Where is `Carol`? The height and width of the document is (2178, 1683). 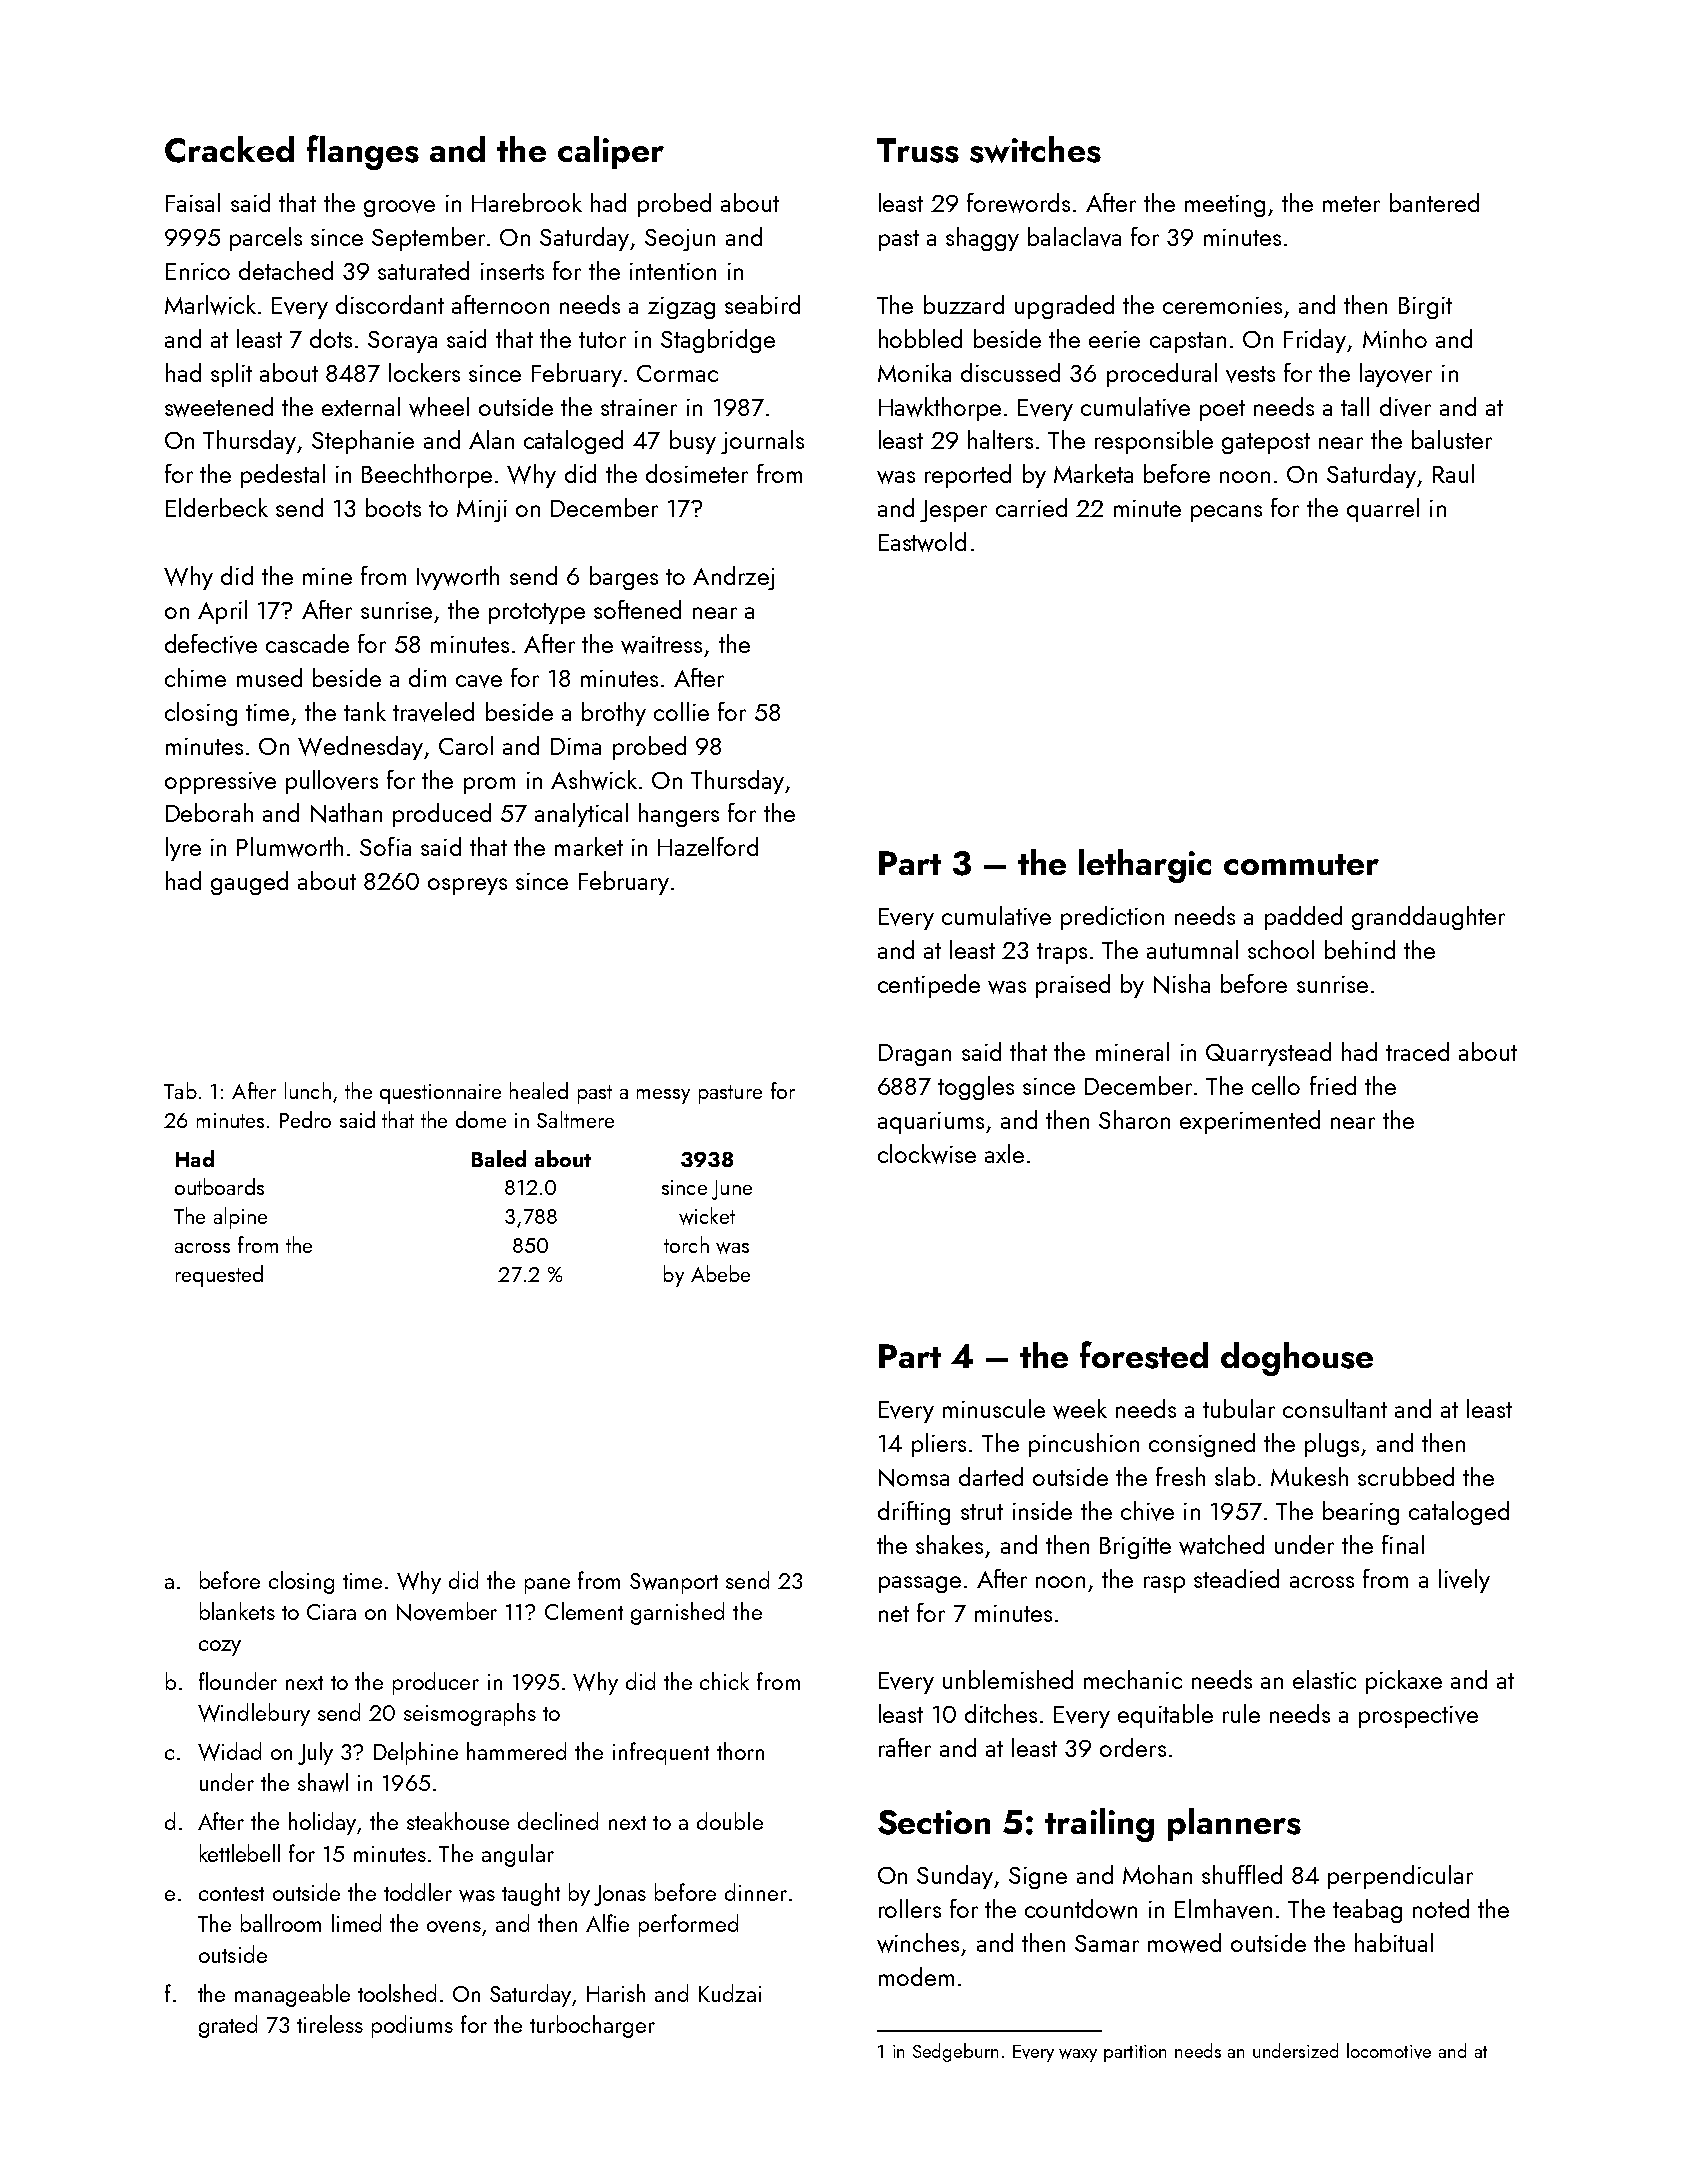
Carol is located at coordinates (466, 745).
